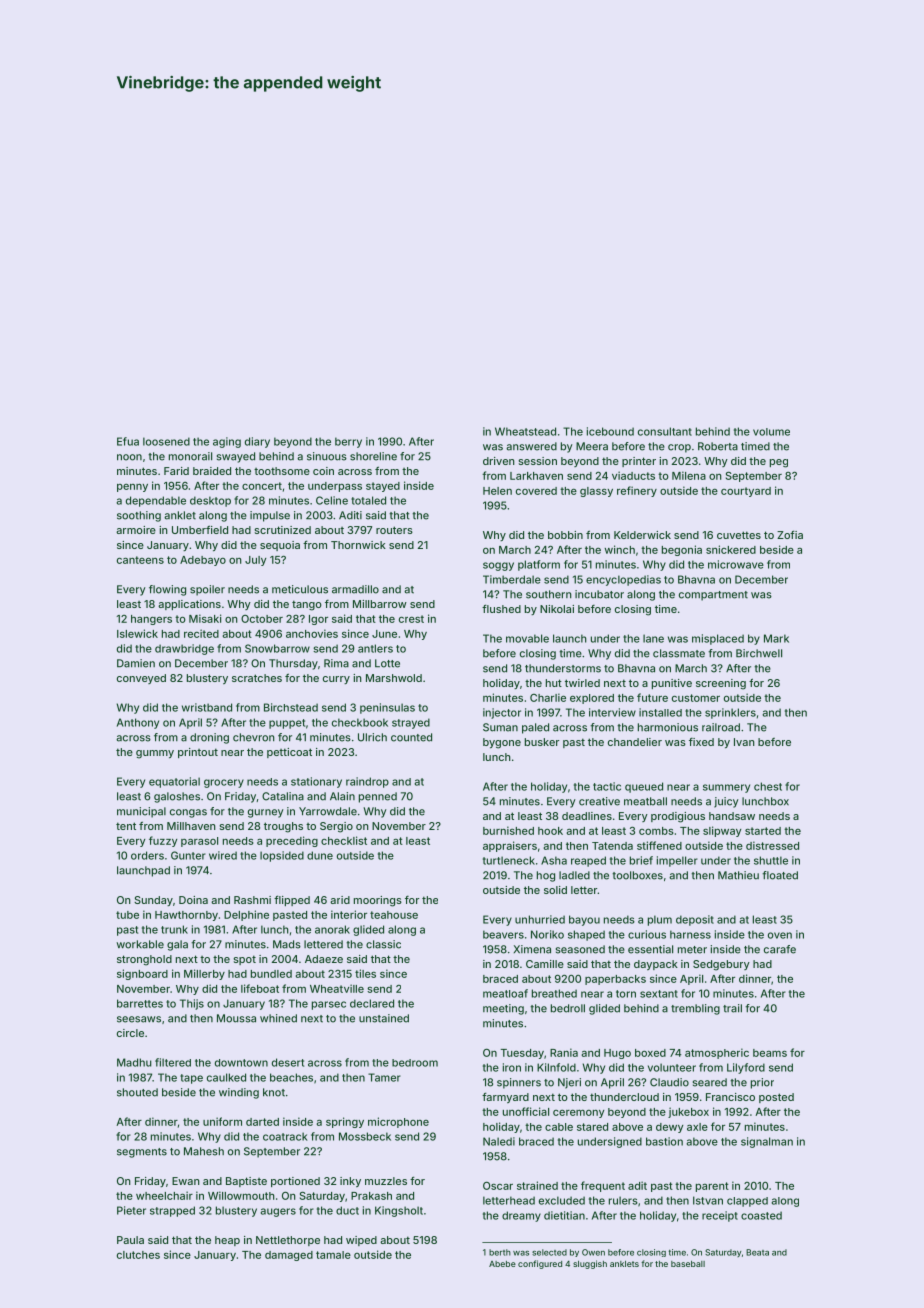 The image size is (924, 1308). What do you see at coordinates (771, 432) in the screenshot?
I see `volume` at bounding box center [771, 432].
